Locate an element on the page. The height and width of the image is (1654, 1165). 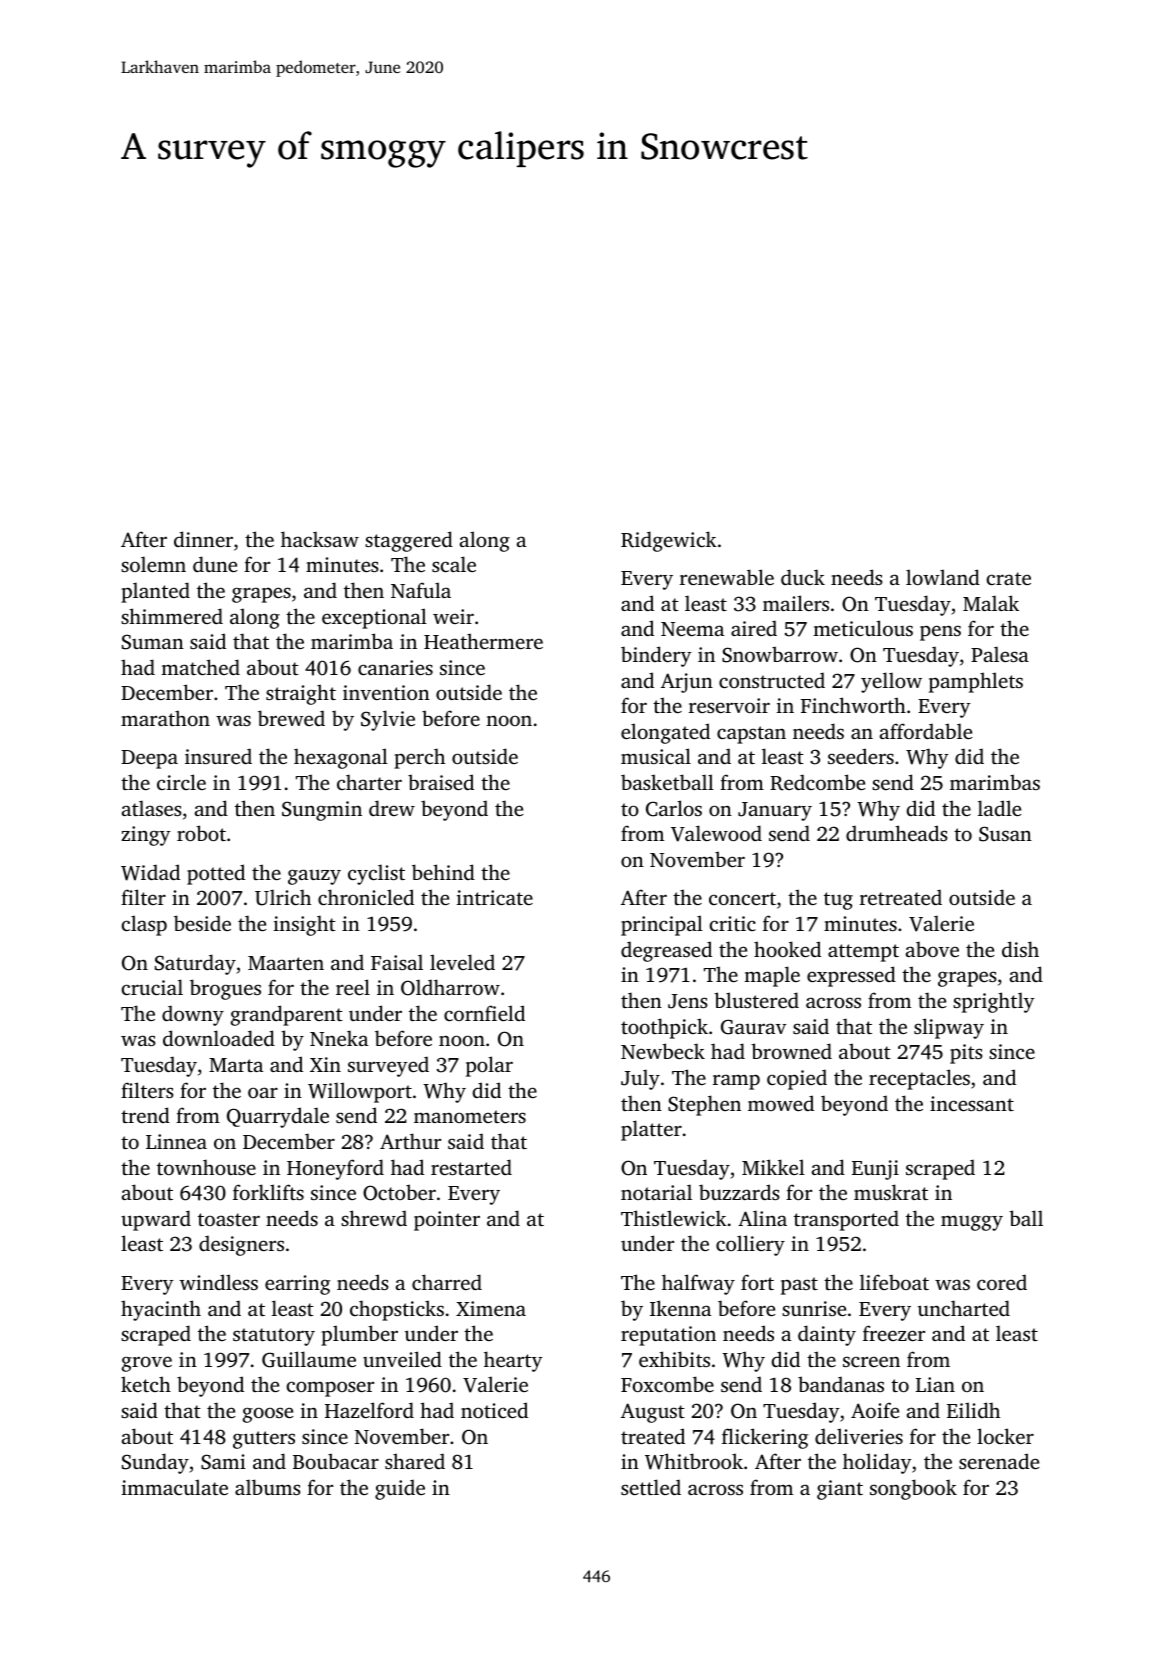
immaculate is located at coordinates (175, 1487).
